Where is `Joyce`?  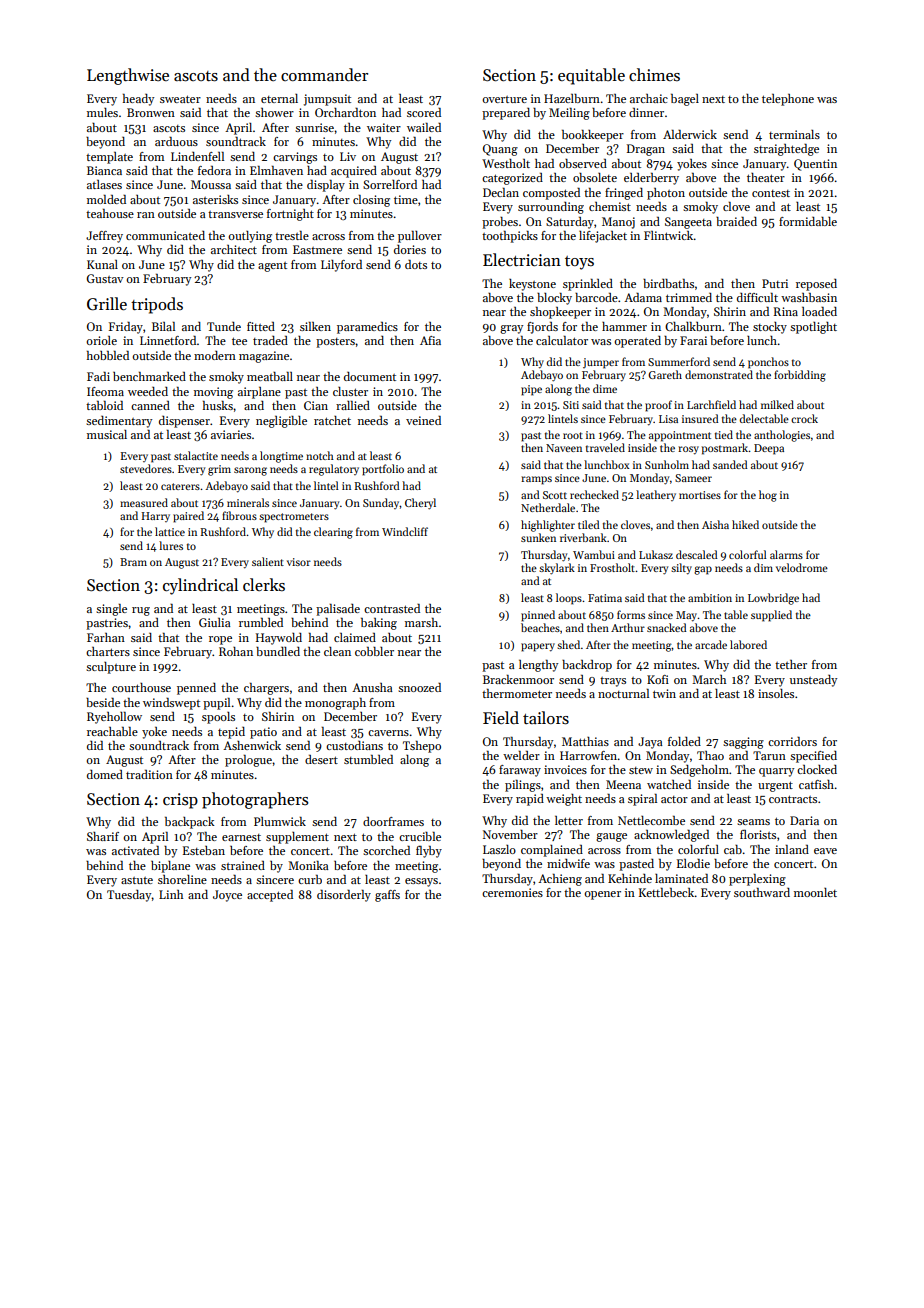
Joyce is located at coordinates (227, 896).
